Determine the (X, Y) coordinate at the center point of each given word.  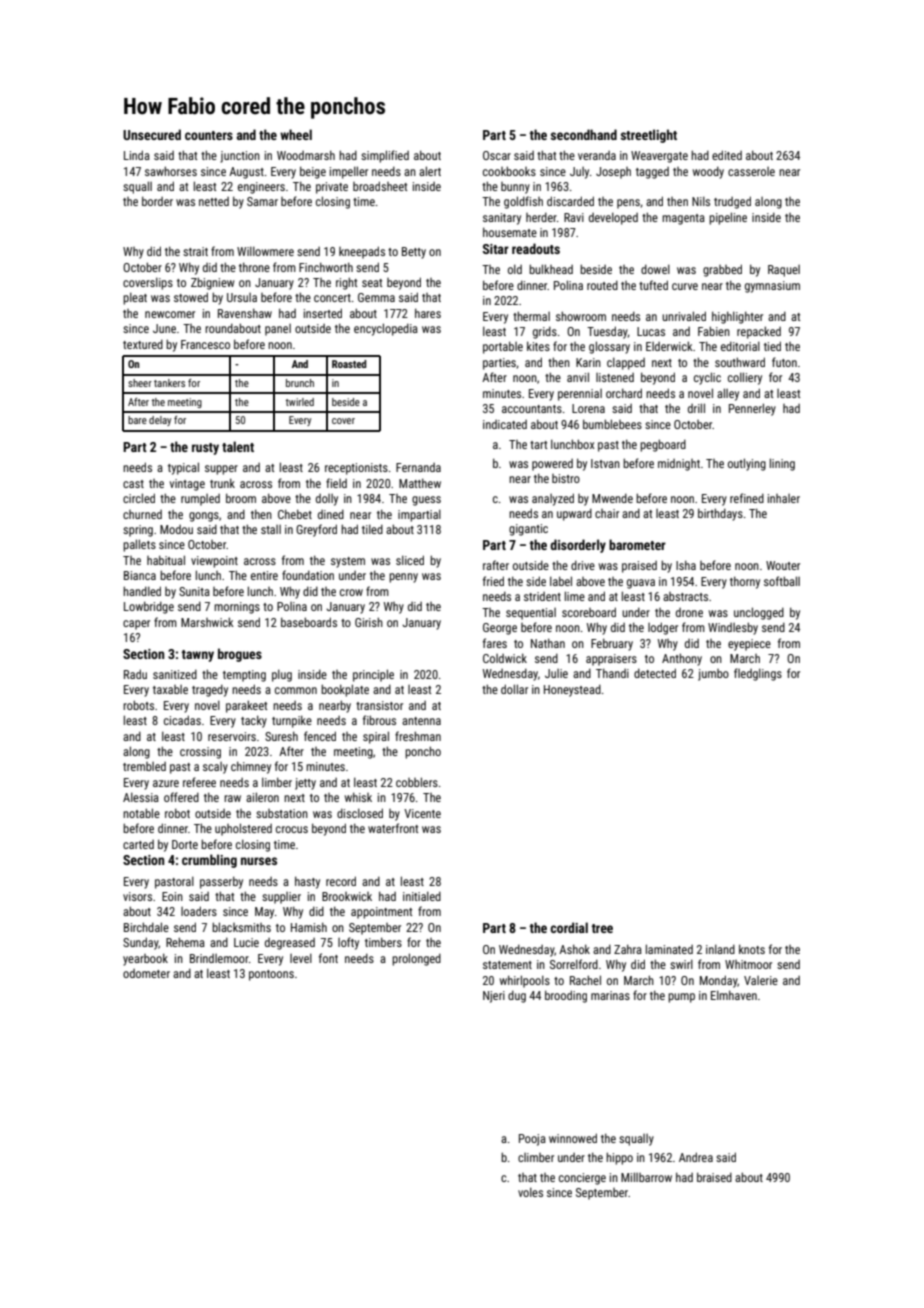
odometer (146, 973)
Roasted (349, 364)
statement (507, 965)
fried (493, 581)
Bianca (140, 575)
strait (195, 251)
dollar (514, 689)
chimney (251, 767)
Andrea (696, 1157)
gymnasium (772, 287)
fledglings (758, 674)
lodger (663, 628)
